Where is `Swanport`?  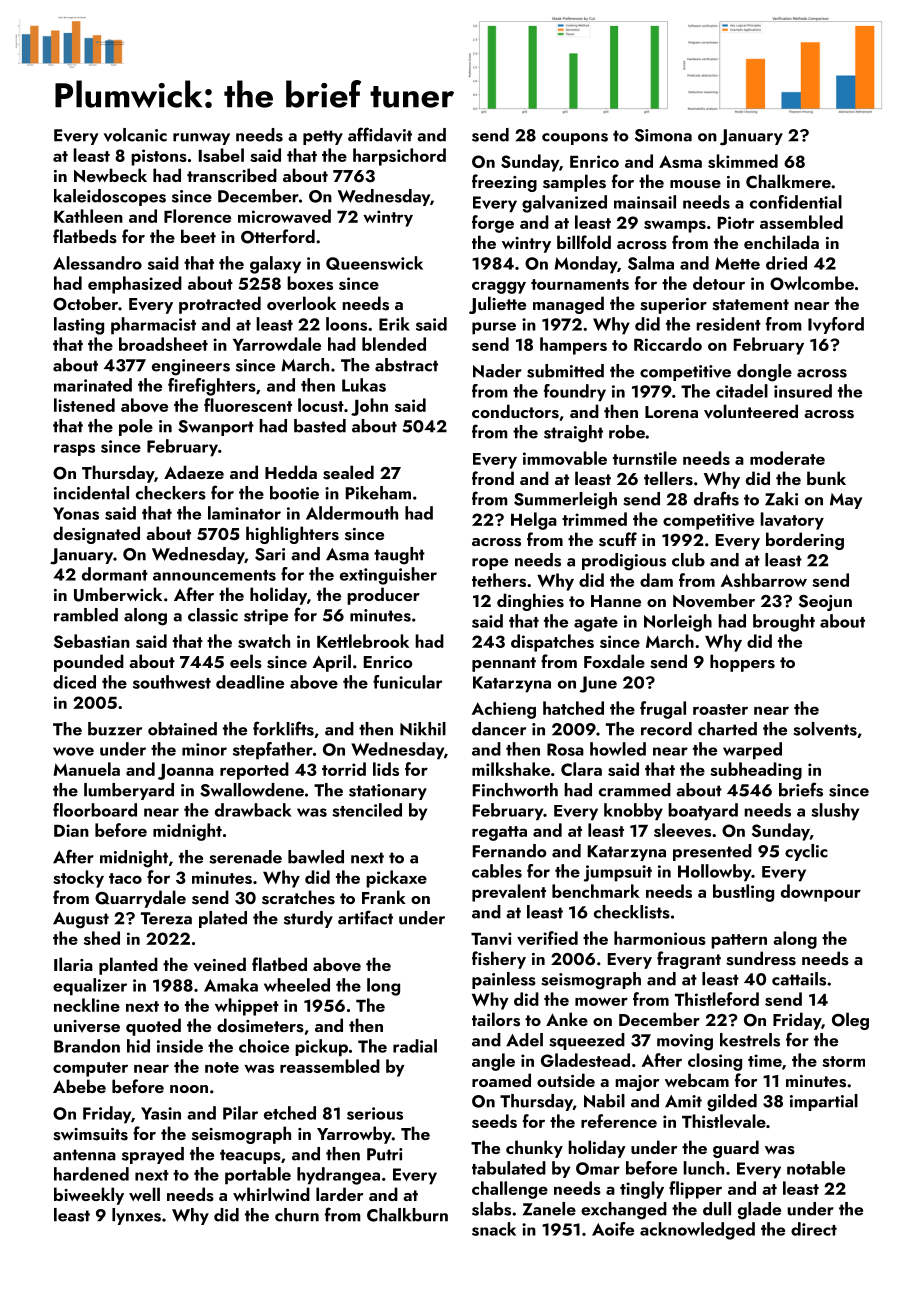 Swanport is located at coordinates (216, 428).
